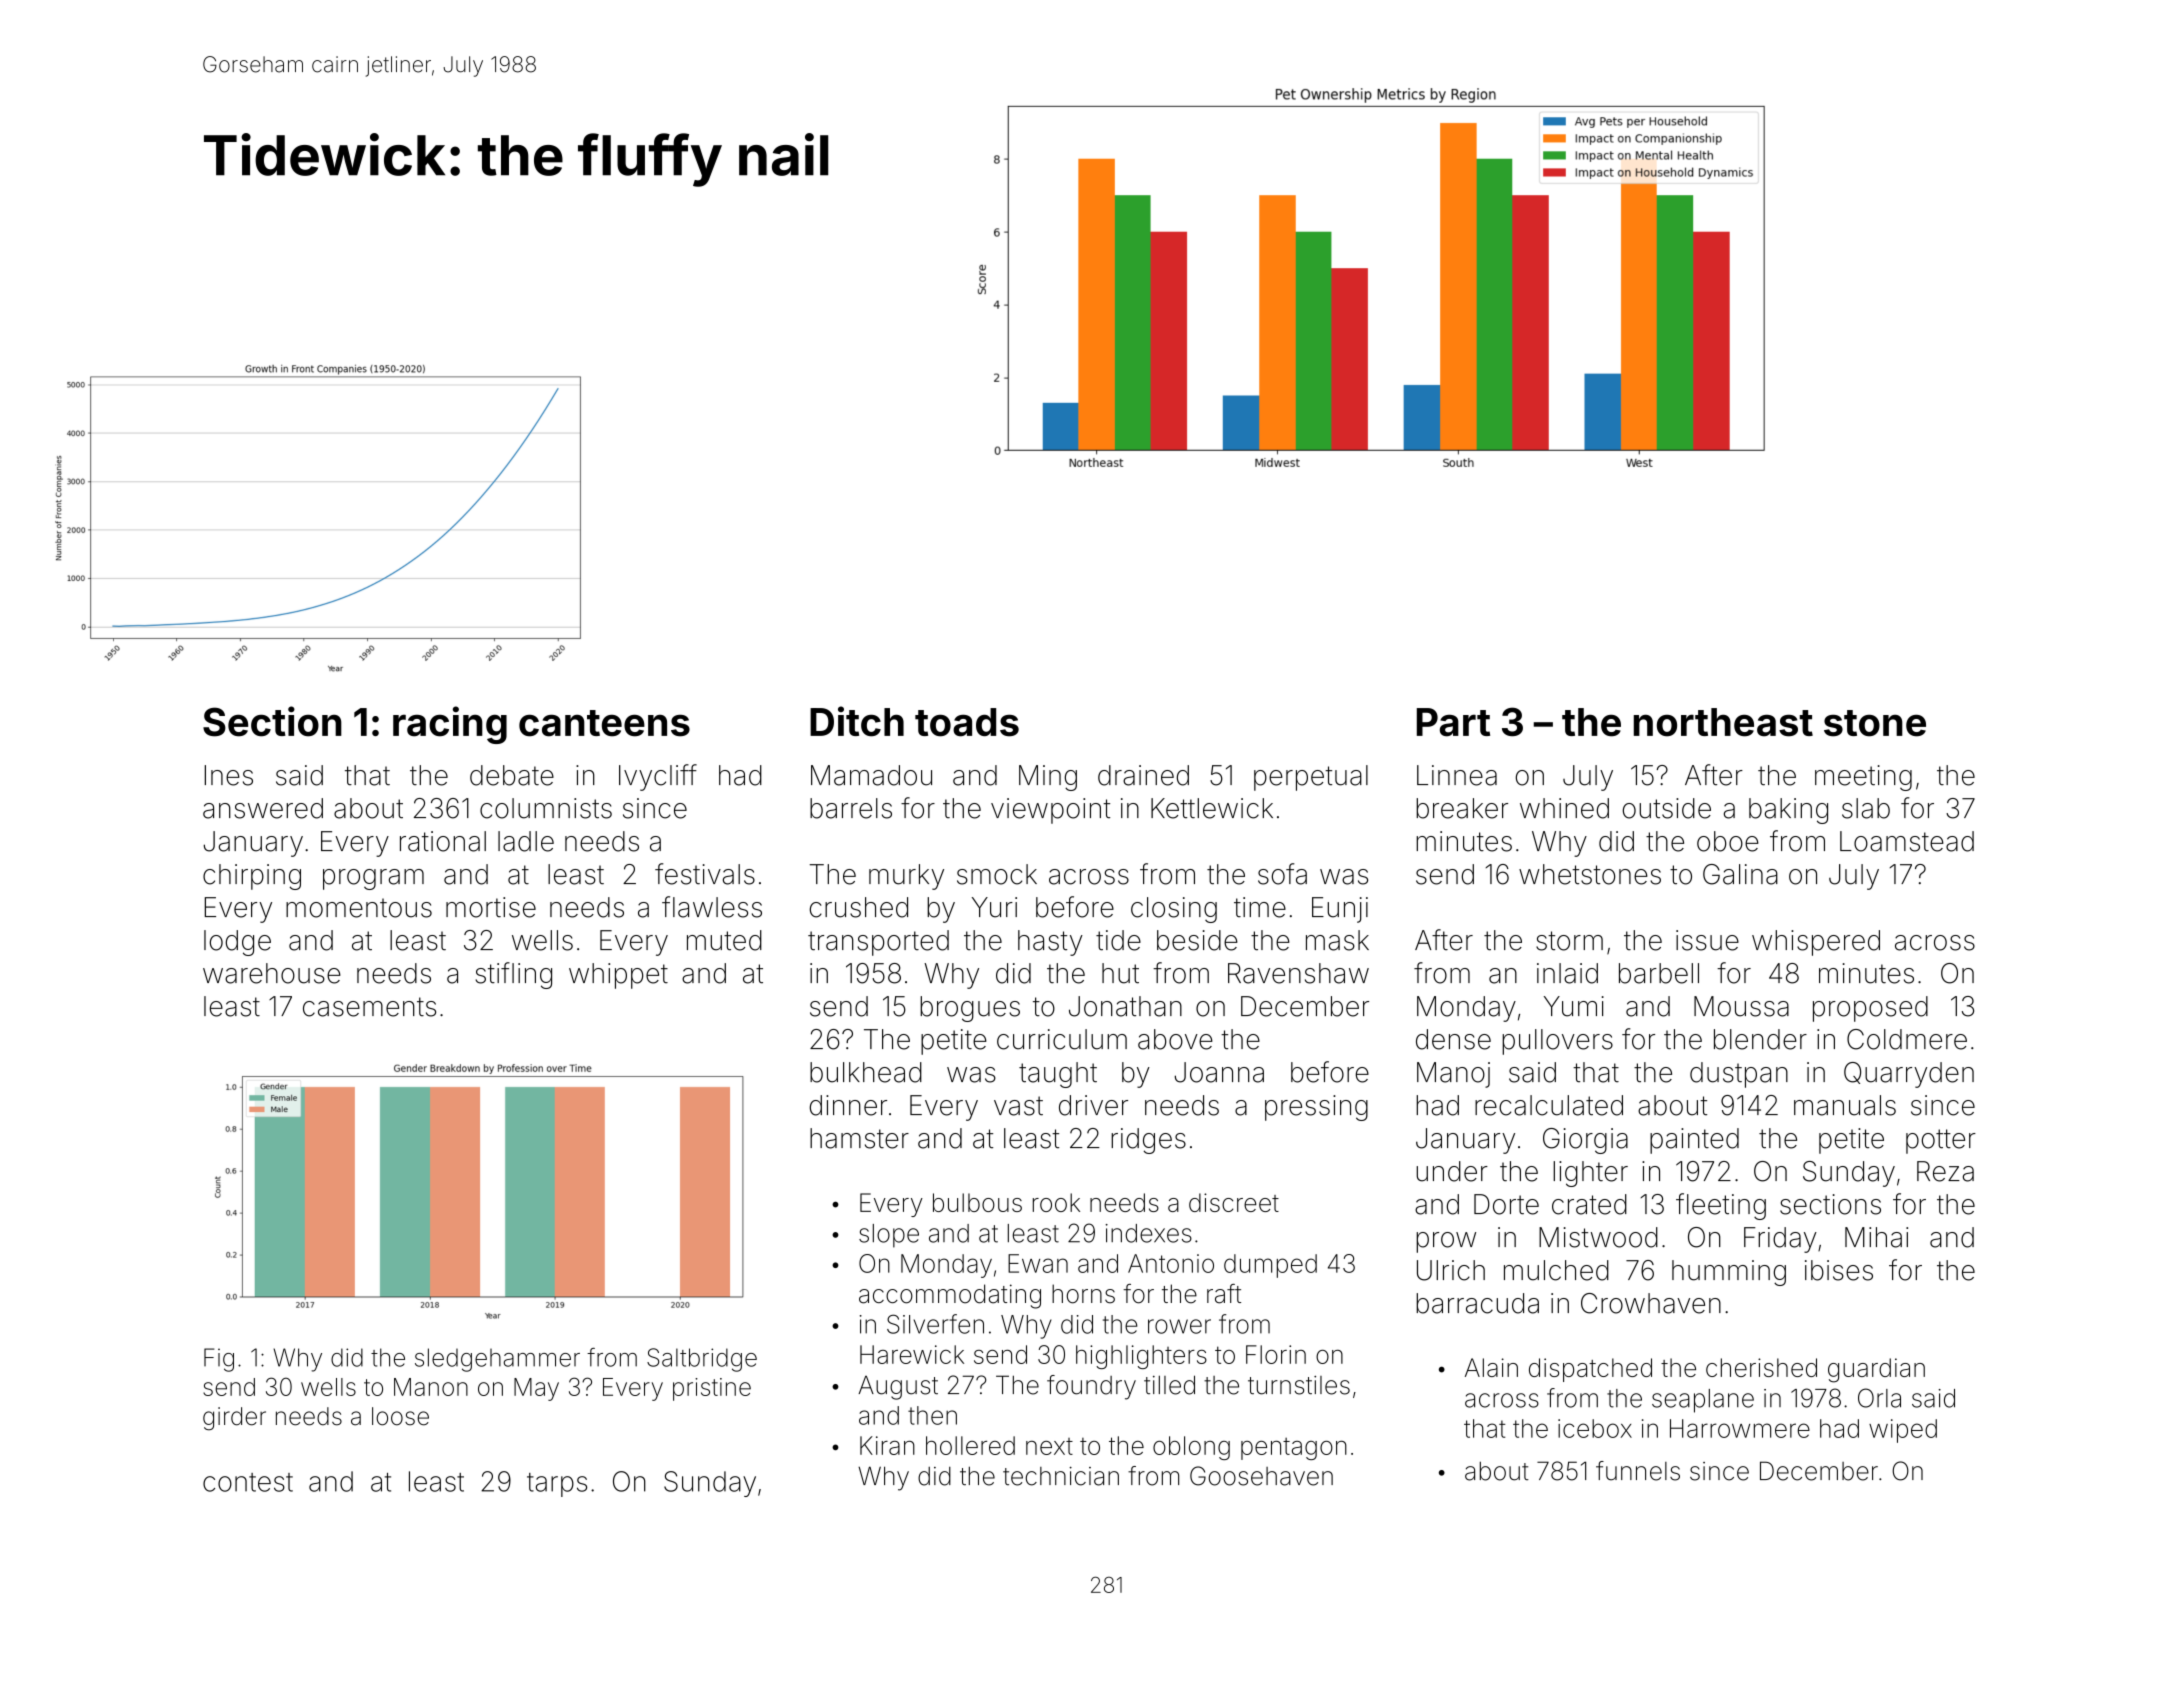 The height and width of the page is (1683, 2178). I want to click on under, so click(1452, 1171).
